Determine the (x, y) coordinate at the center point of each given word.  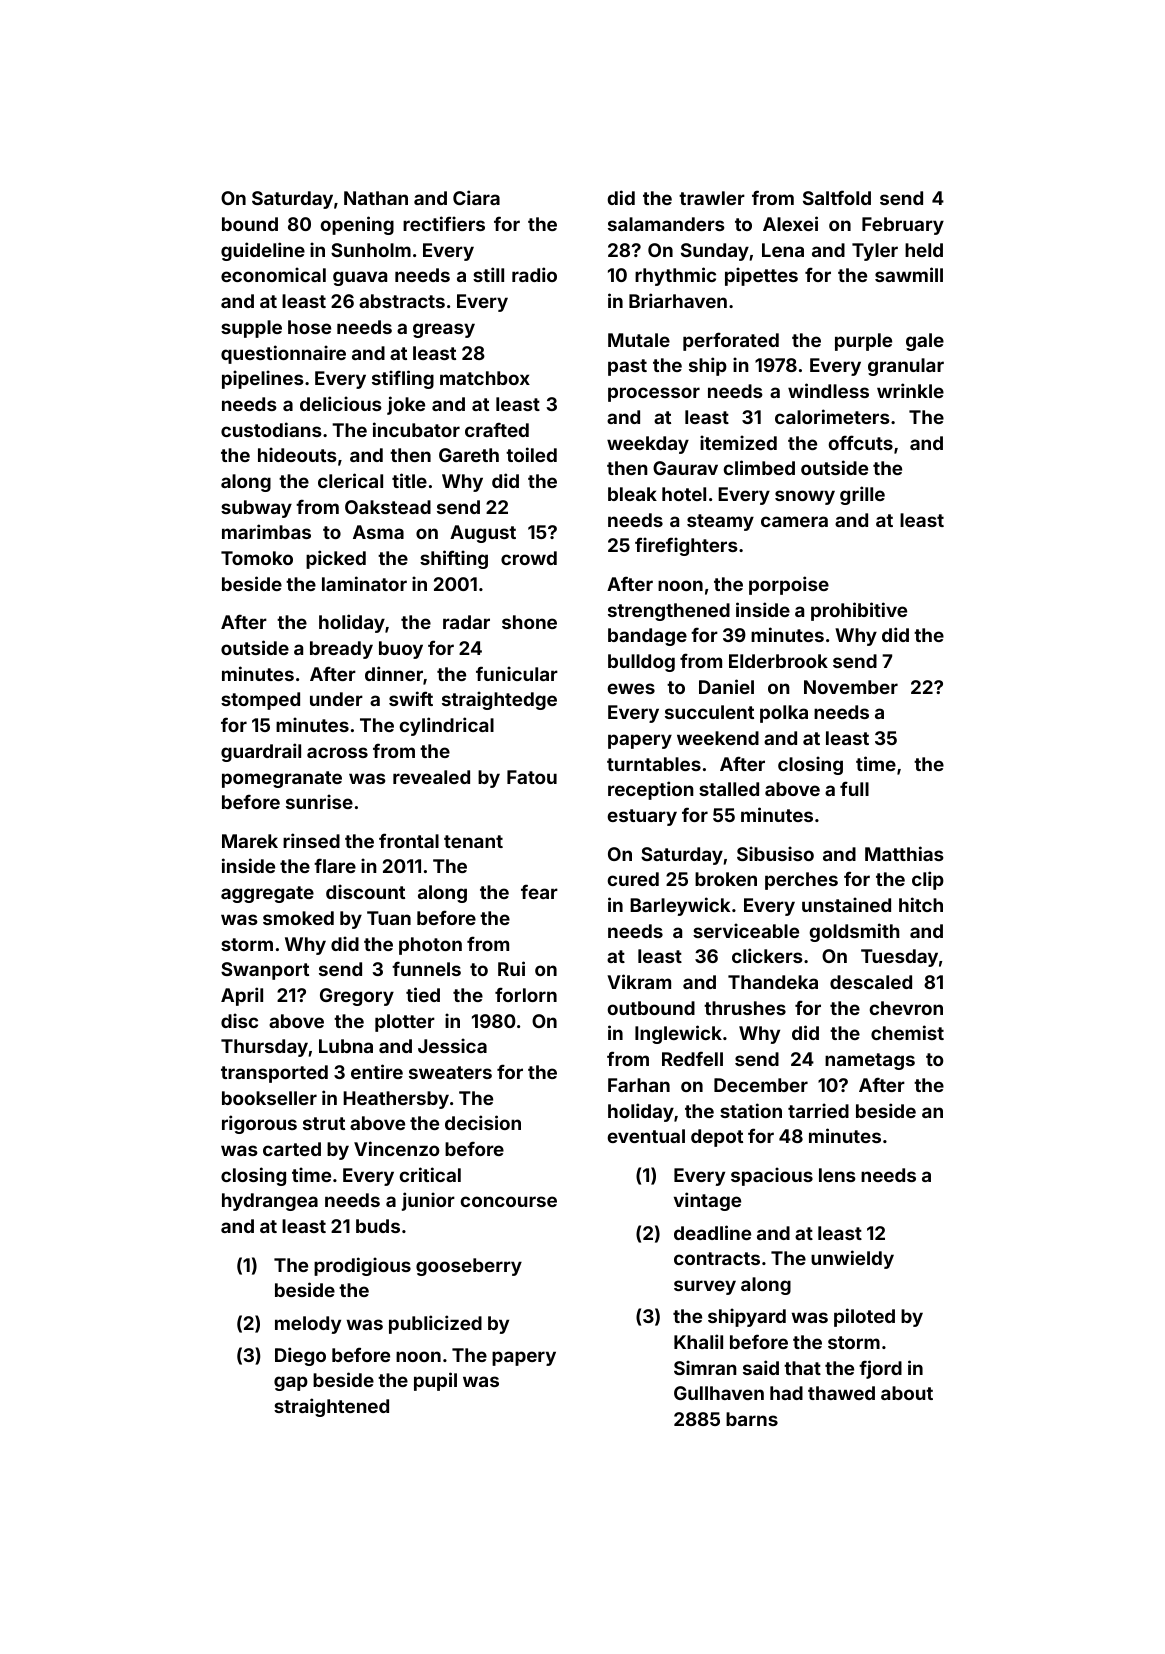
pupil (435, 1381)
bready (341, 650)
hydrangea (270, 1202)
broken (726, 879)
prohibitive (859, 611)
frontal (409, 840)
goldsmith (854, 932)
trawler (712, 198)
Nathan (376, 198)
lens (837, 1175)
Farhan (639, 1085)
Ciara (476, 197)
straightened (331, 1407)
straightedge (499, 700)
